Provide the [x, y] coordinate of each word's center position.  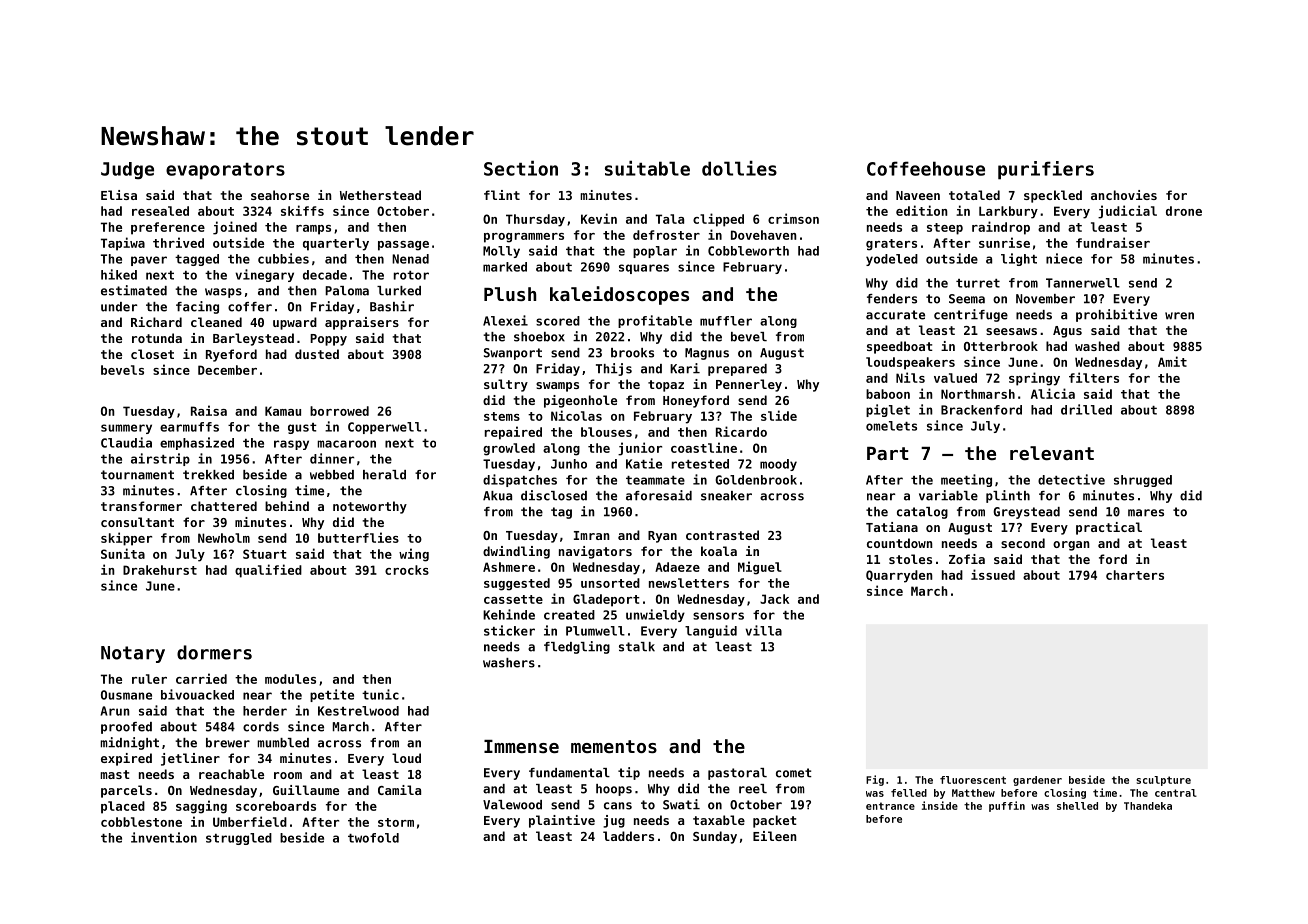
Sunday [715, 837]
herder [265, 711]
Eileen [775, 836]
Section [521, 168]
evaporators [225, 171]
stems [502, 416]
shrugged [1143, 481]
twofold [373, 838]
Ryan [662, 537]
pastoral [737, 774]
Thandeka [1148, 806]
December [227, 370]
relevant [1052, 453]
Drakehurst [160, 570]
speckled [1053, 196]
